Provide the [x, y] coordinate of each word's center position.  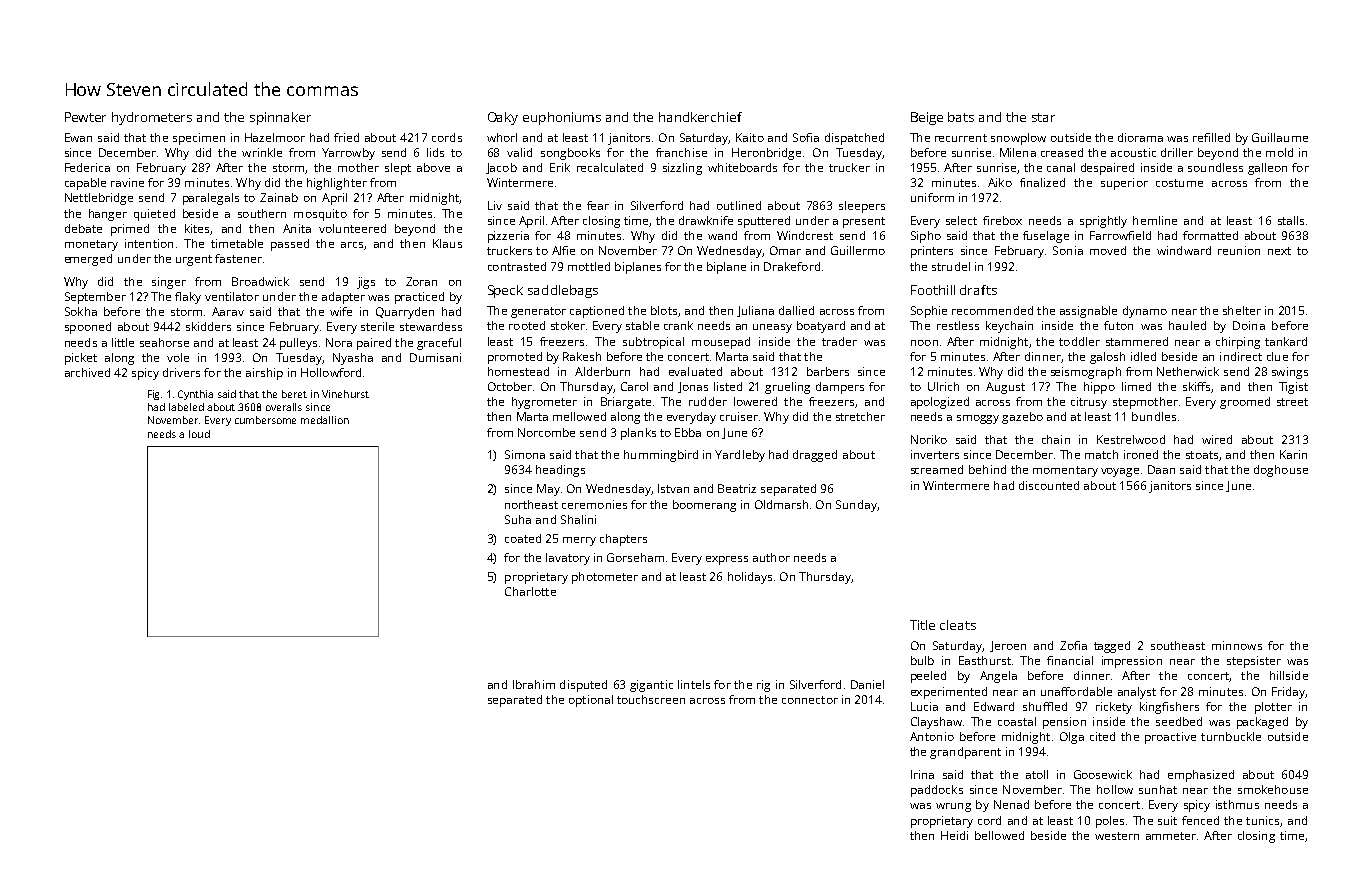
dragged [815, 456]
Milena [1018, 152]
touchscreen [651, 699]
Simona [525, 454]
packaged [1262, 723]
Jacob [501, 168]
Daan [1161, 469]
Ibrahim [534, 684]
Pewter [85, 117]
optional [591, 701]
